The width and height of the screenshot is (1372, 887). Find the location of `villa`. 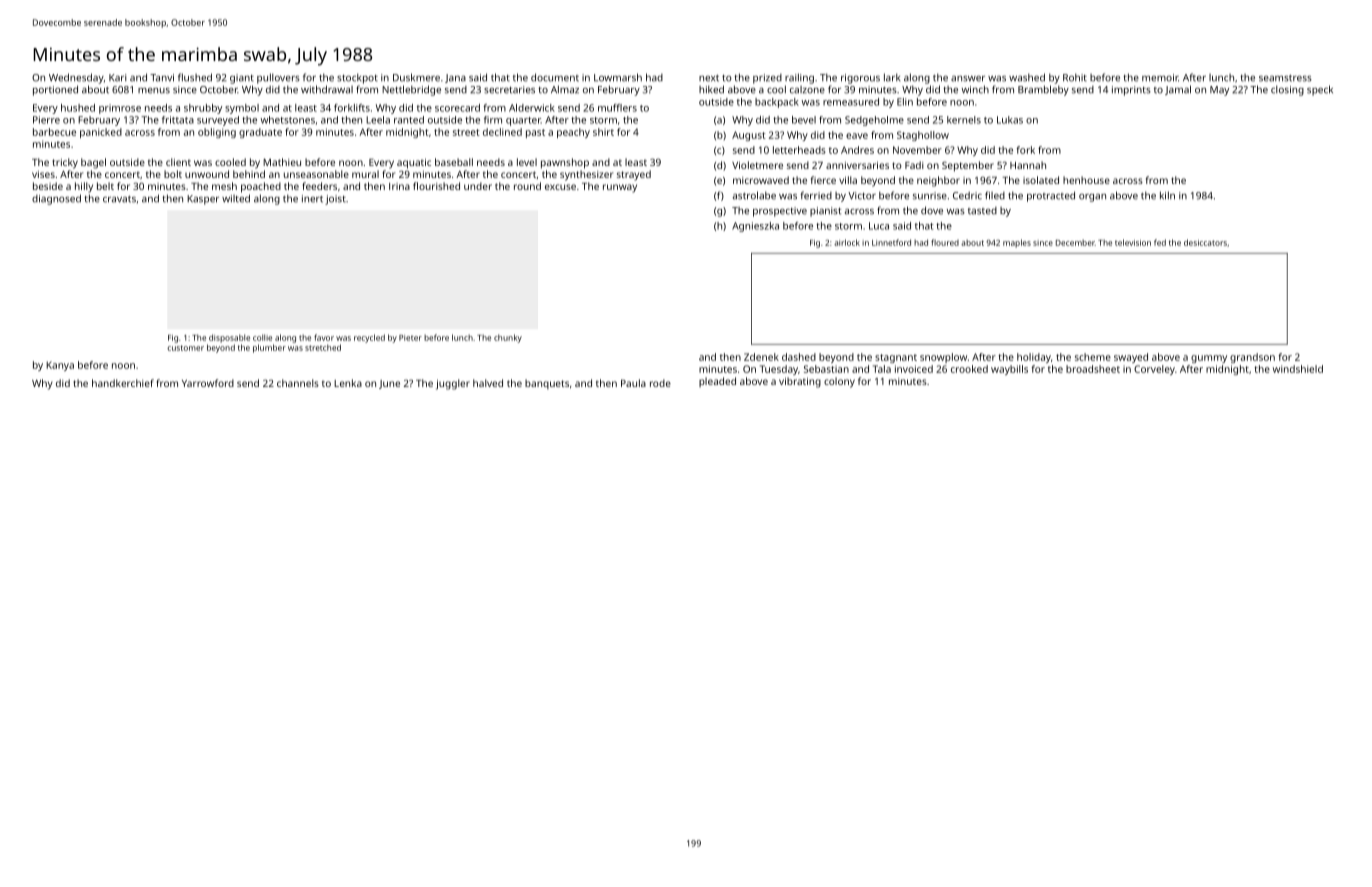

villa is located at coordinates (848, 180).
